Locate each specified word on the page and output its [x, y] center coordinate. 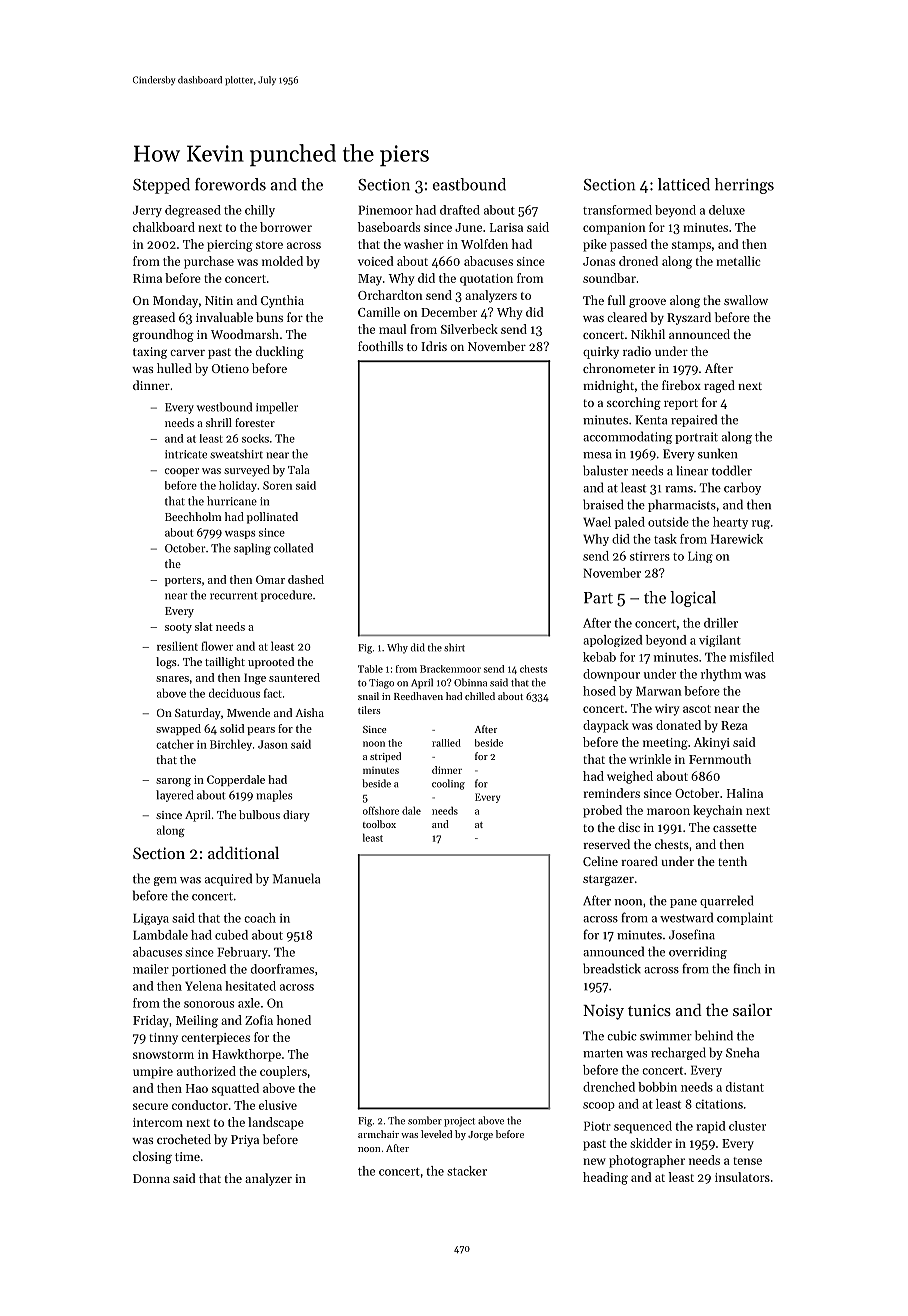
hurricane [232, 501]
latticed [684, 184]
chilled [480, 696]
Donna [151, 1178]
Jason [273, 744]
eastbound [469, 184]
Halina [745, 793]
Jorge [480, 1136]
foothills [380, 346]
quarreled [726, 901]
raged [719, 386]
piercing [230, 246]
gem [165, 881]
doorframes [282, 969]
